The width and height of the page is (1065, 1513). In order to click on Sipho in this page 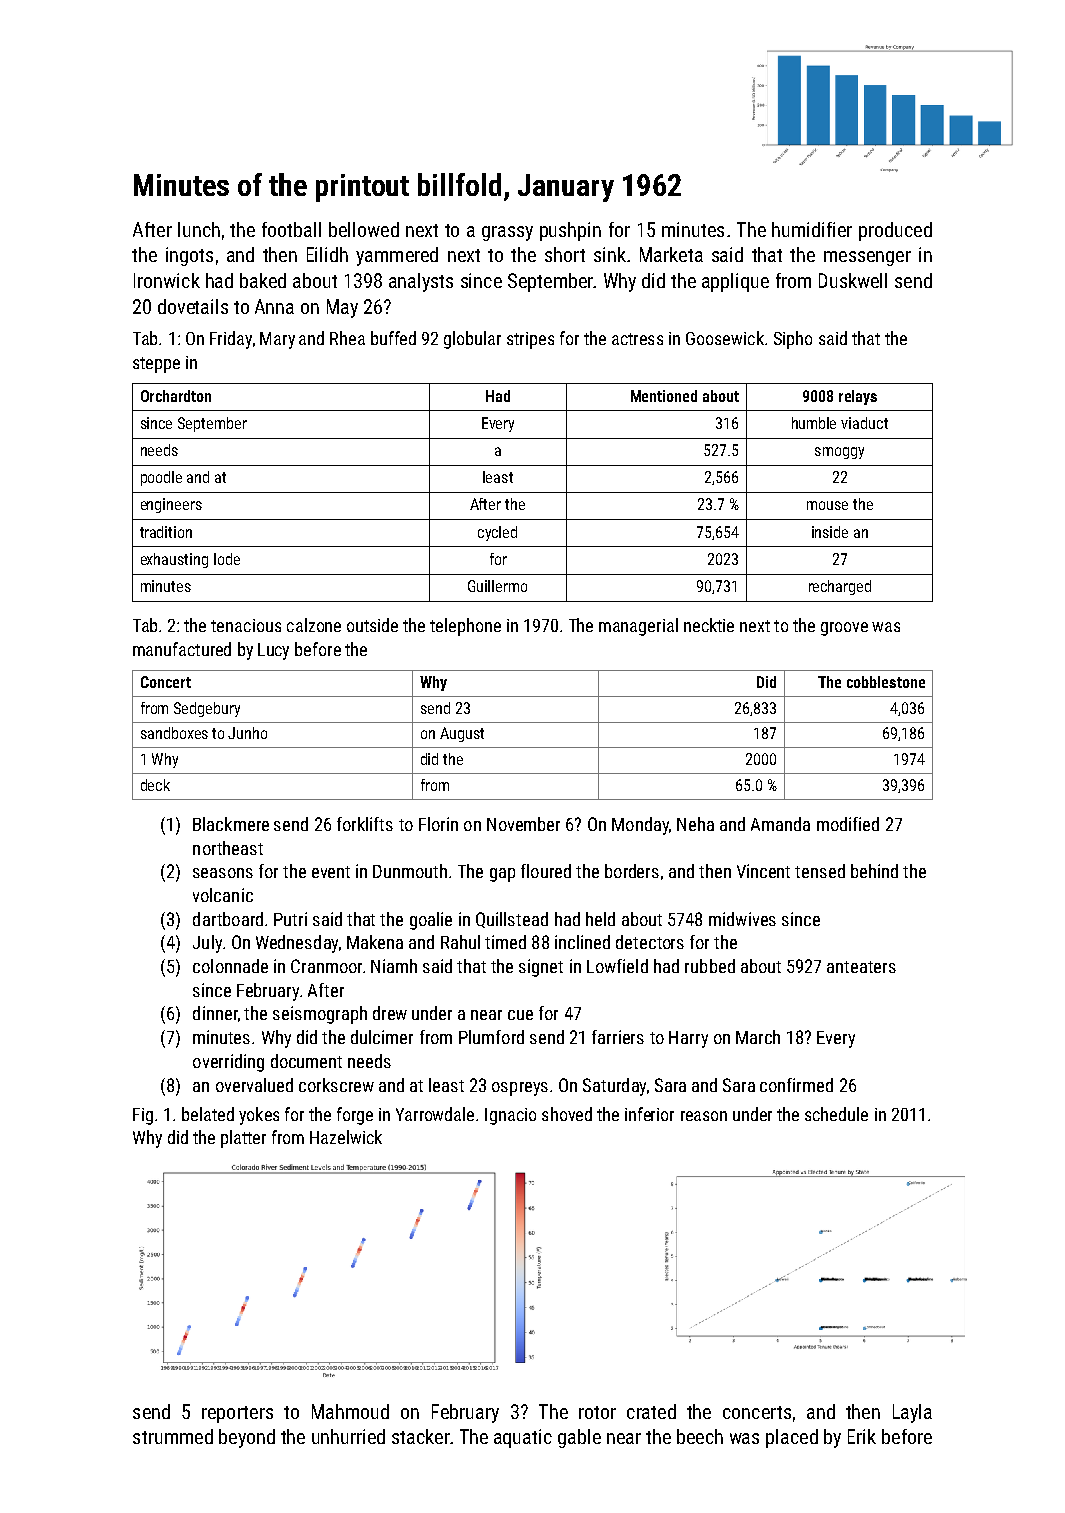, I will do `click(793, 340)`.
